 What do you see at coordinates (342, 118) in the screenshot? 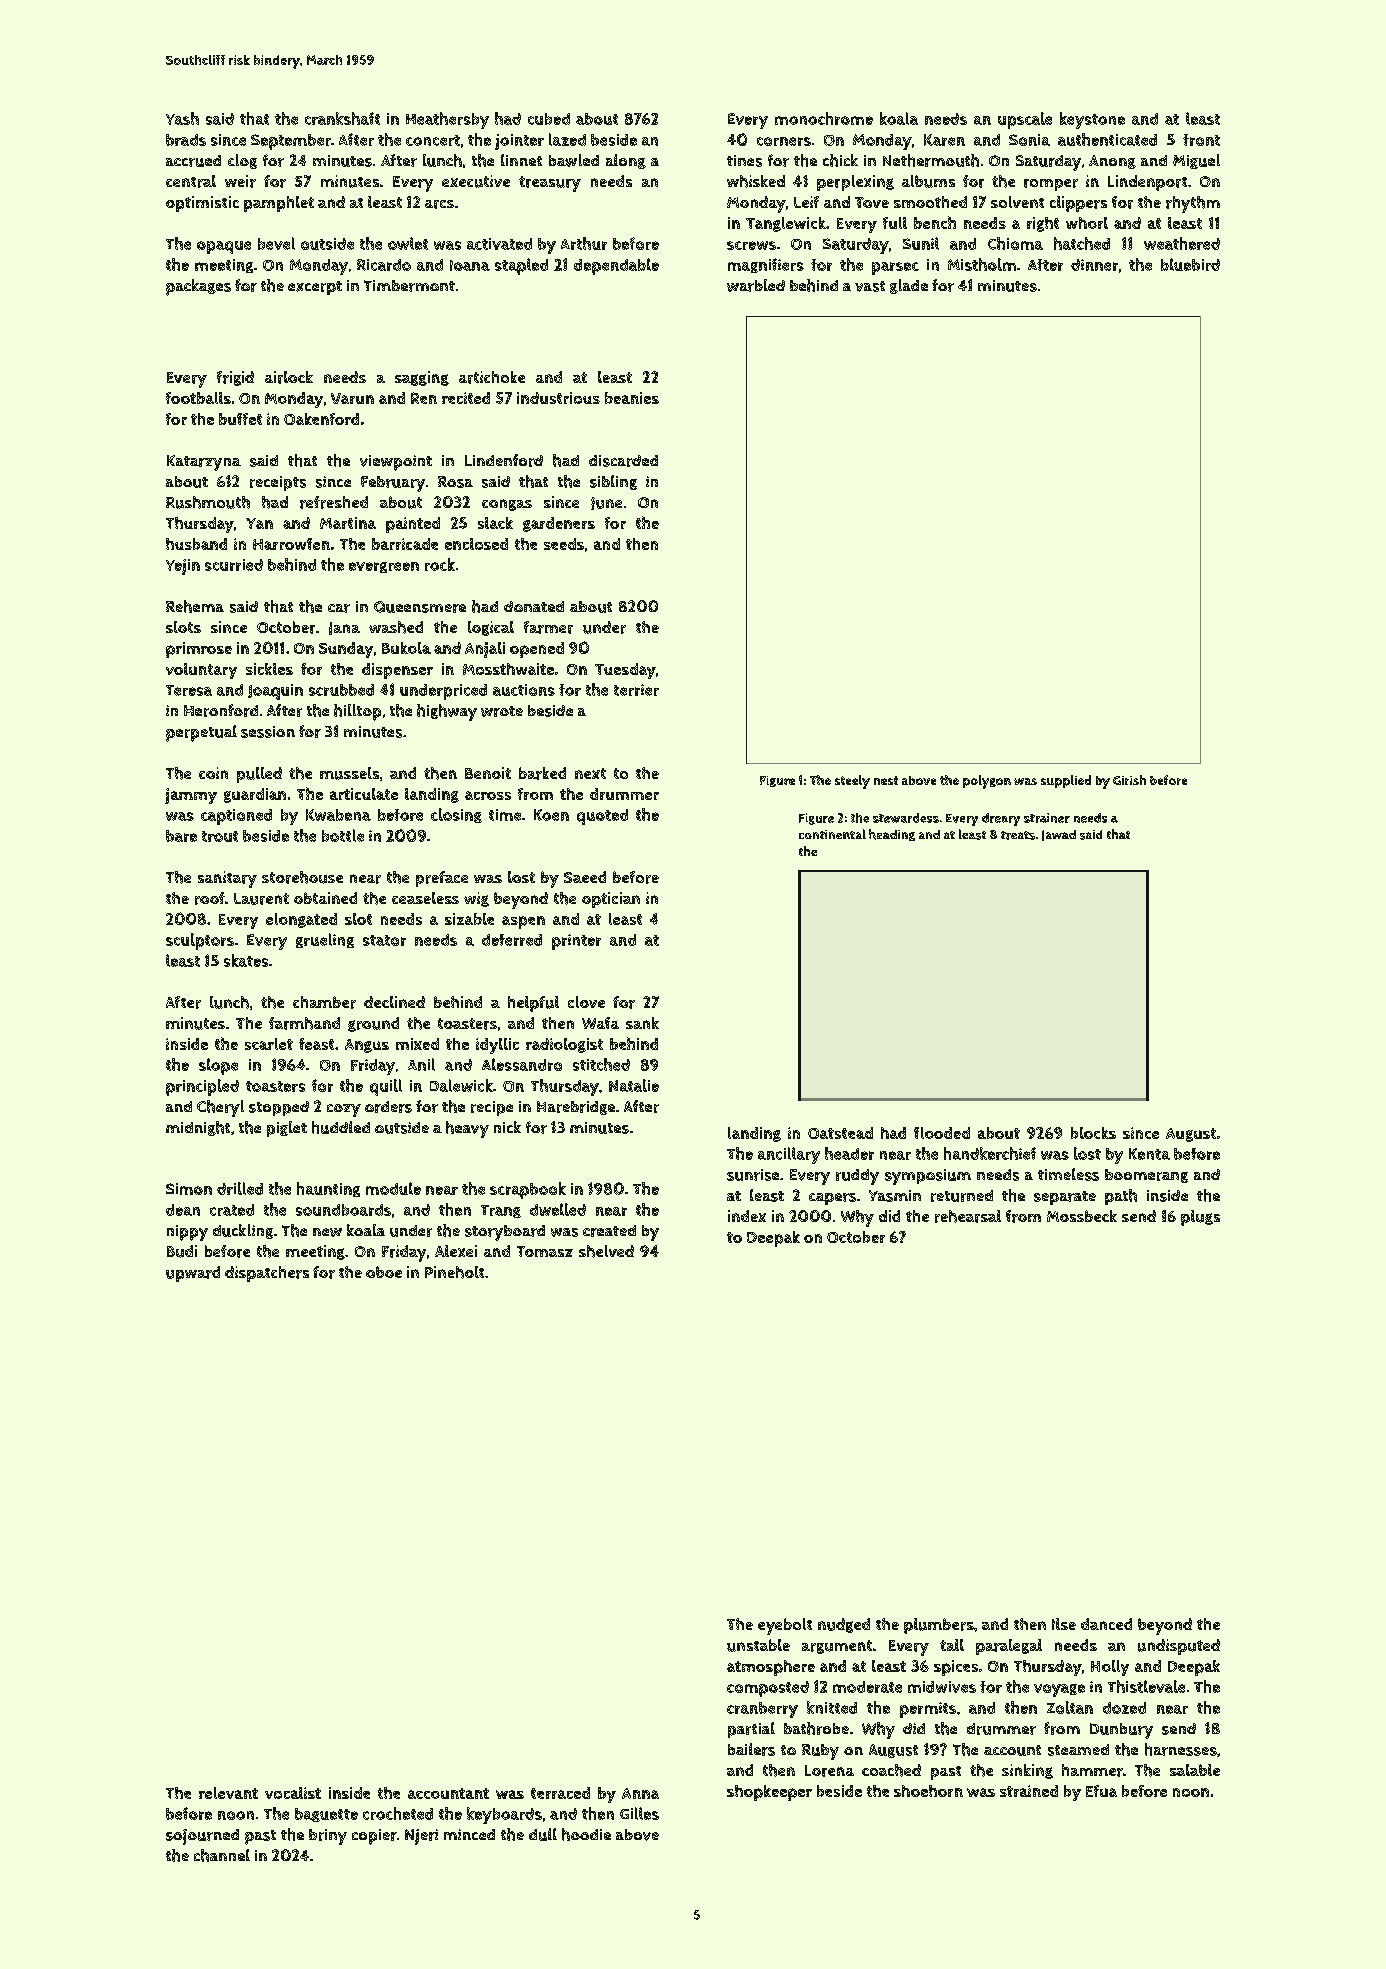
I see `crankshaft` at bounding box center [342, 118].
